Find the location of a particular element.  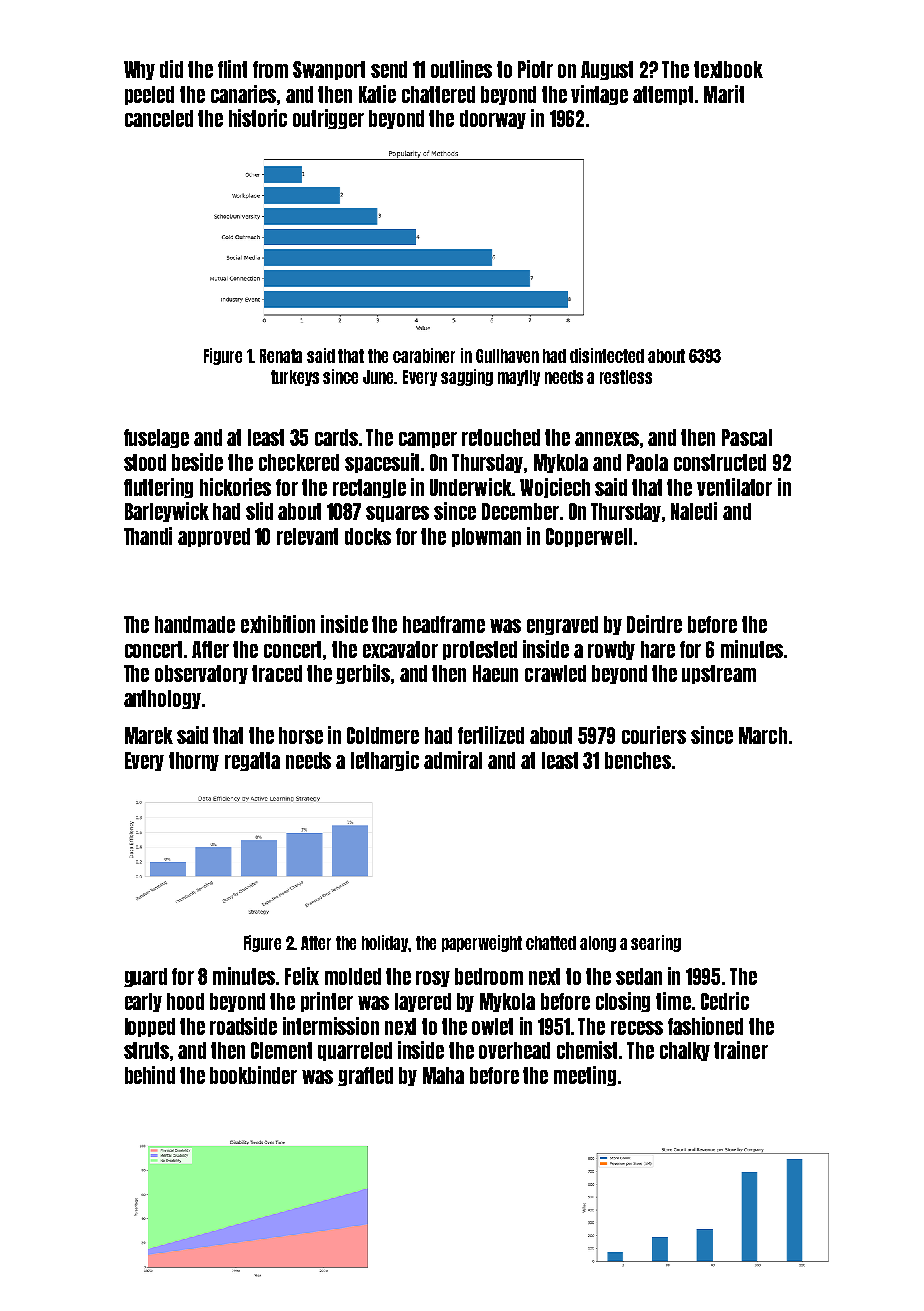

lethargic is located at coordinates (385, 761).
